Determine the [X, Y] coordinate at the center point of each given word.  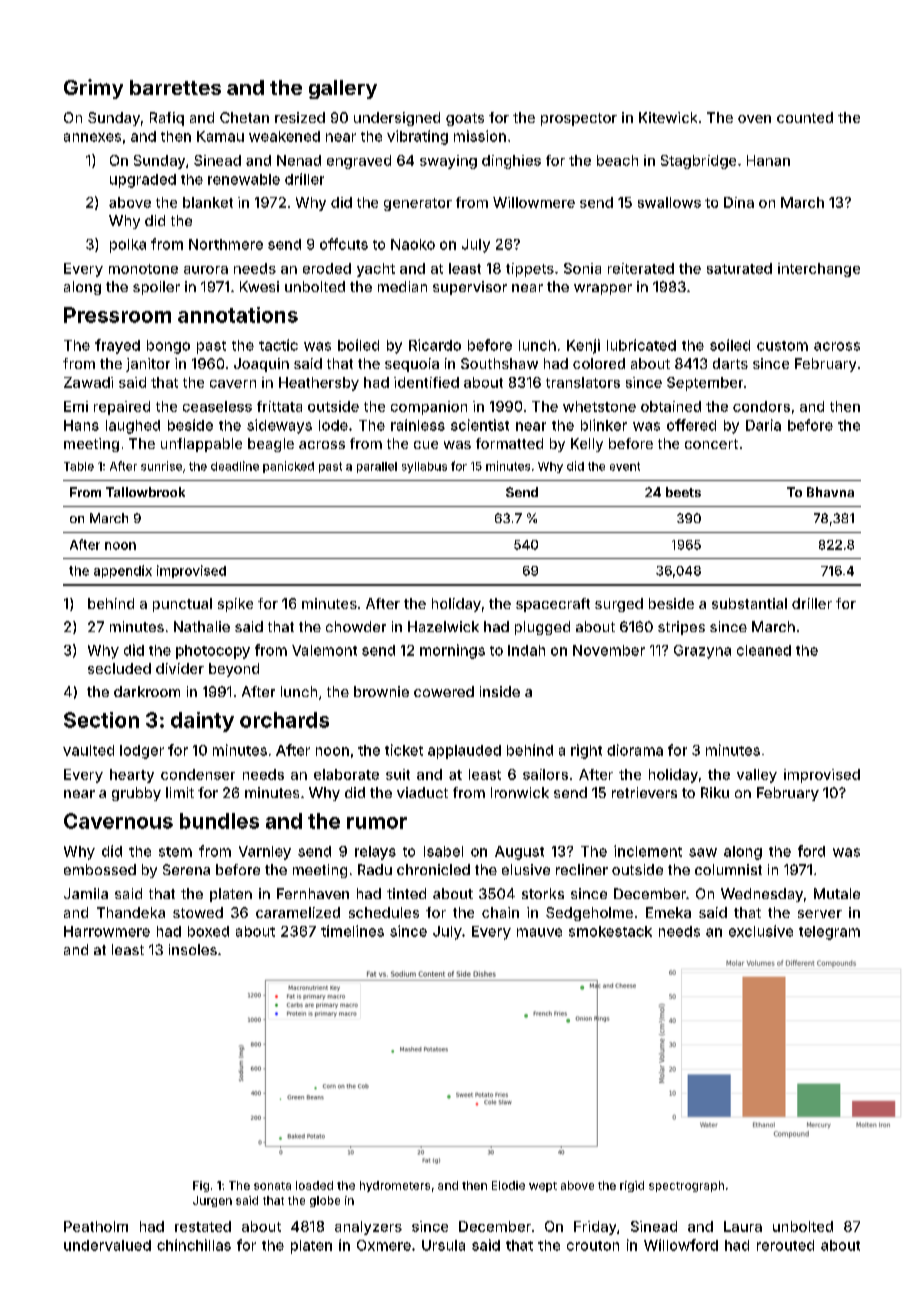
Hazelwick [443, 626]
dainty [202, 722]
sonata [272, 1186]
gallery [343, 89]
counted [805, 117]
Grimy [93, 89]
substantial [749, 603]
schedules [384, 912]
